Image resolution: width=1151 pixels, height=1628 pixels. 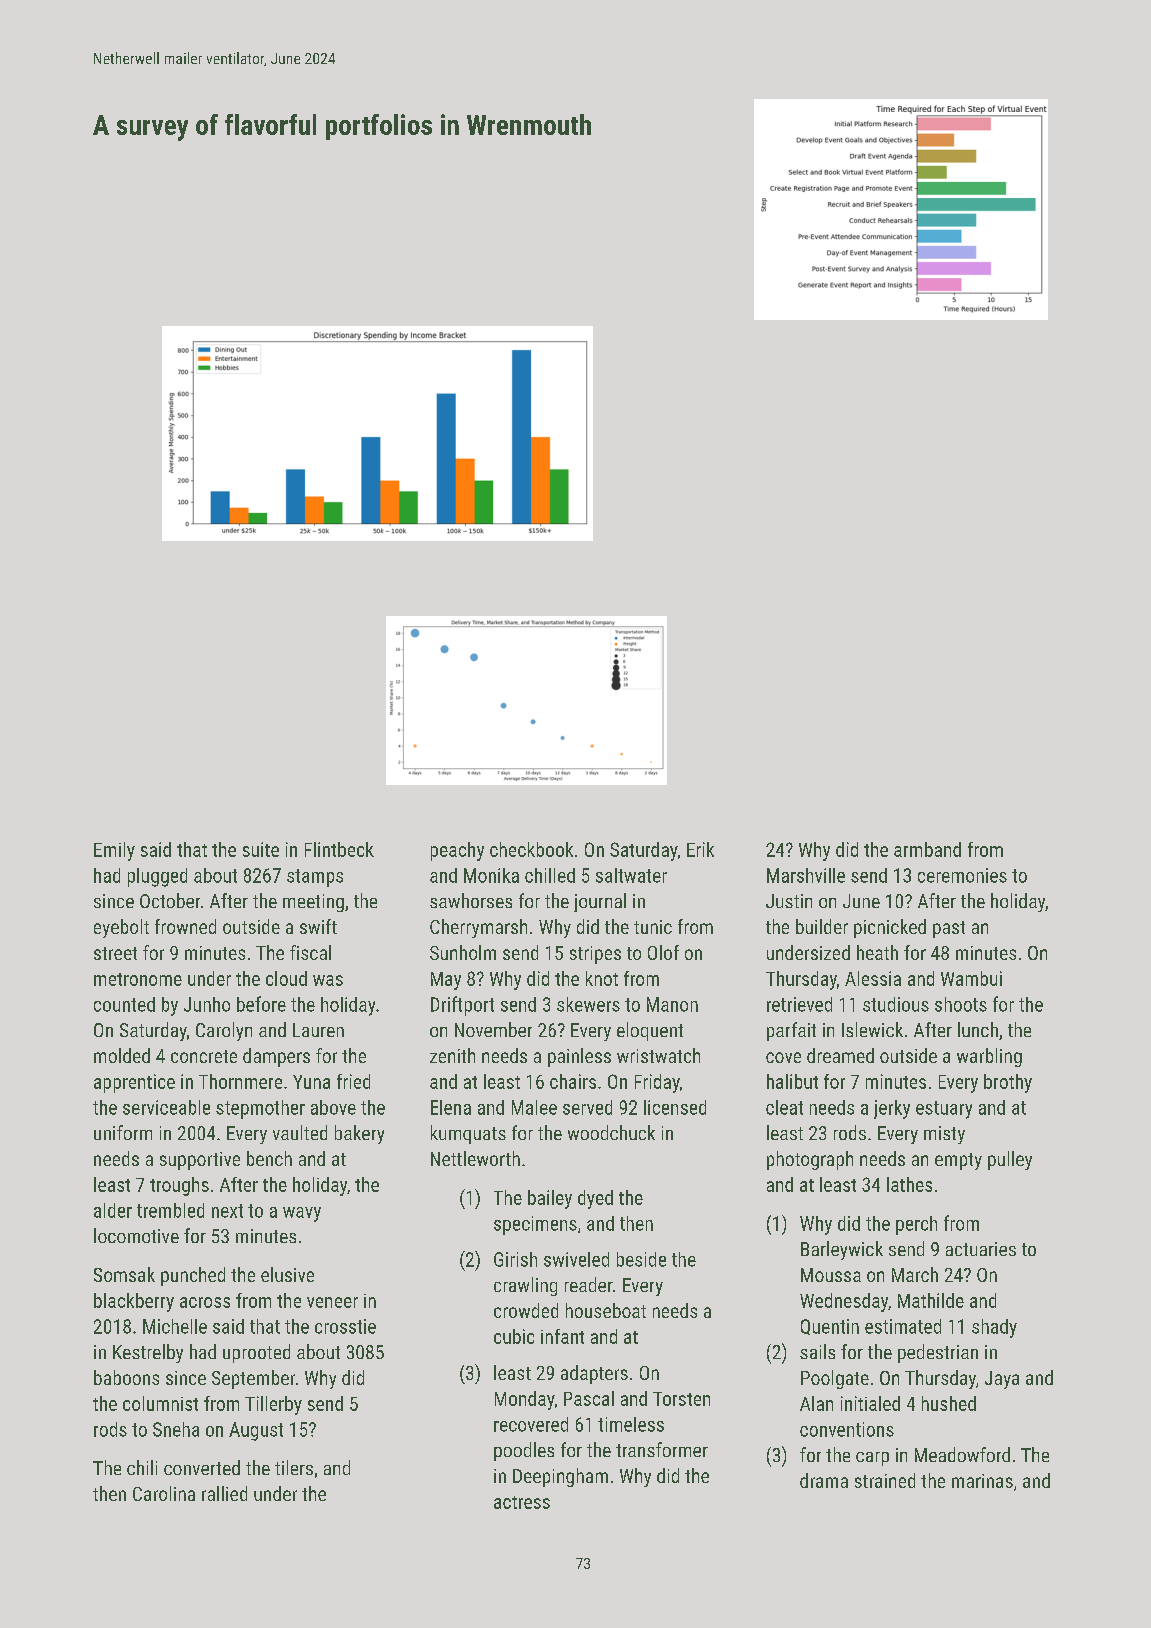 I want to click on actuaries, so click(x=981, y=1249).
